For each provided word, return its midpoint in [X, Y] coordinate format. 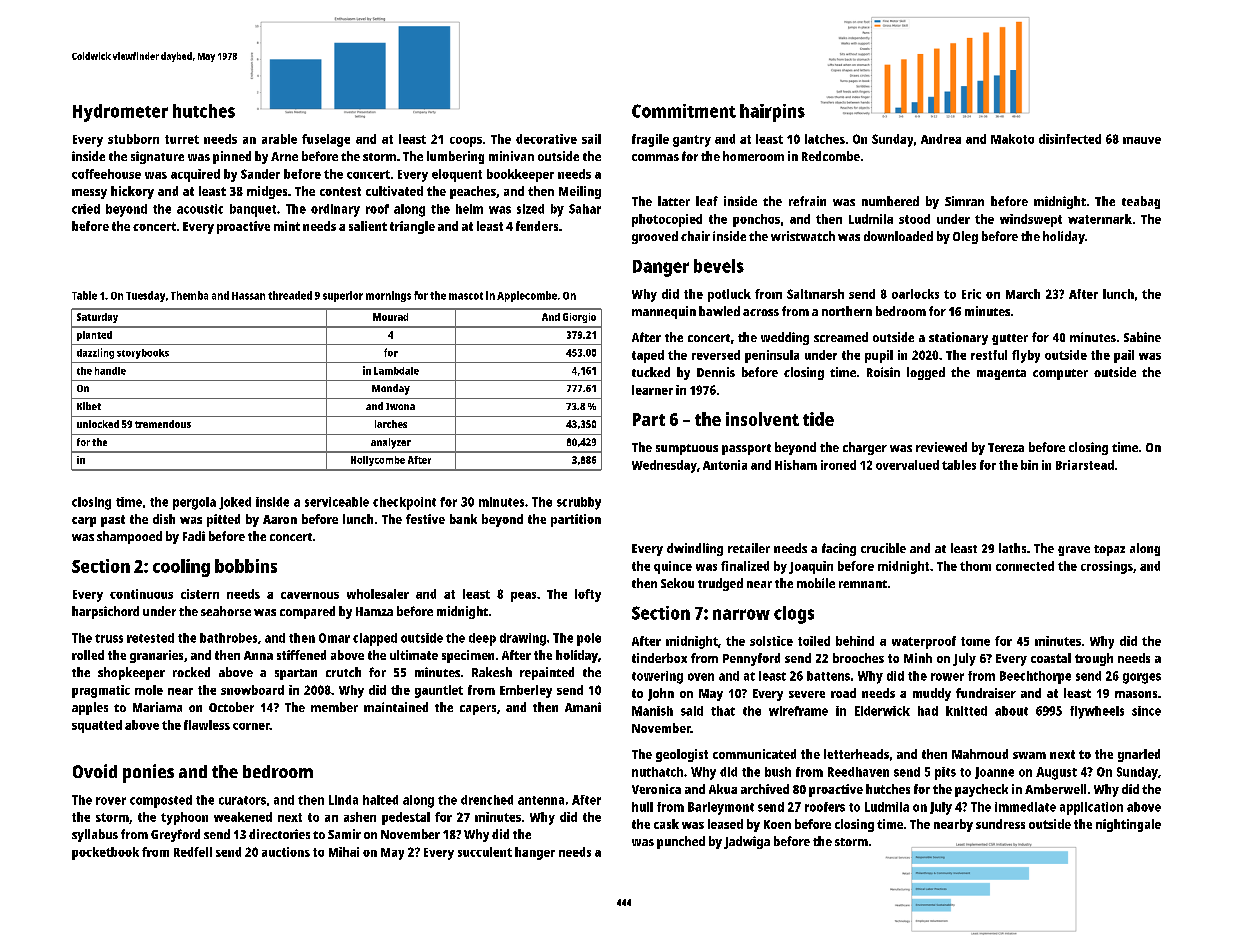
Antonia [725, 465]
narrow [741, 614]
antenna [541, 800]
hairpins [772, 113]
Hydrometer [120, 113]
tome [975, 641]
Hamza [374, 611]
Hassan [248, 296]
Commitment [684, 111]
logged [926, 373]
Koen [777, 824]
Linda [343, 800]
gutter [1010, 339]
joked [235, 503]
